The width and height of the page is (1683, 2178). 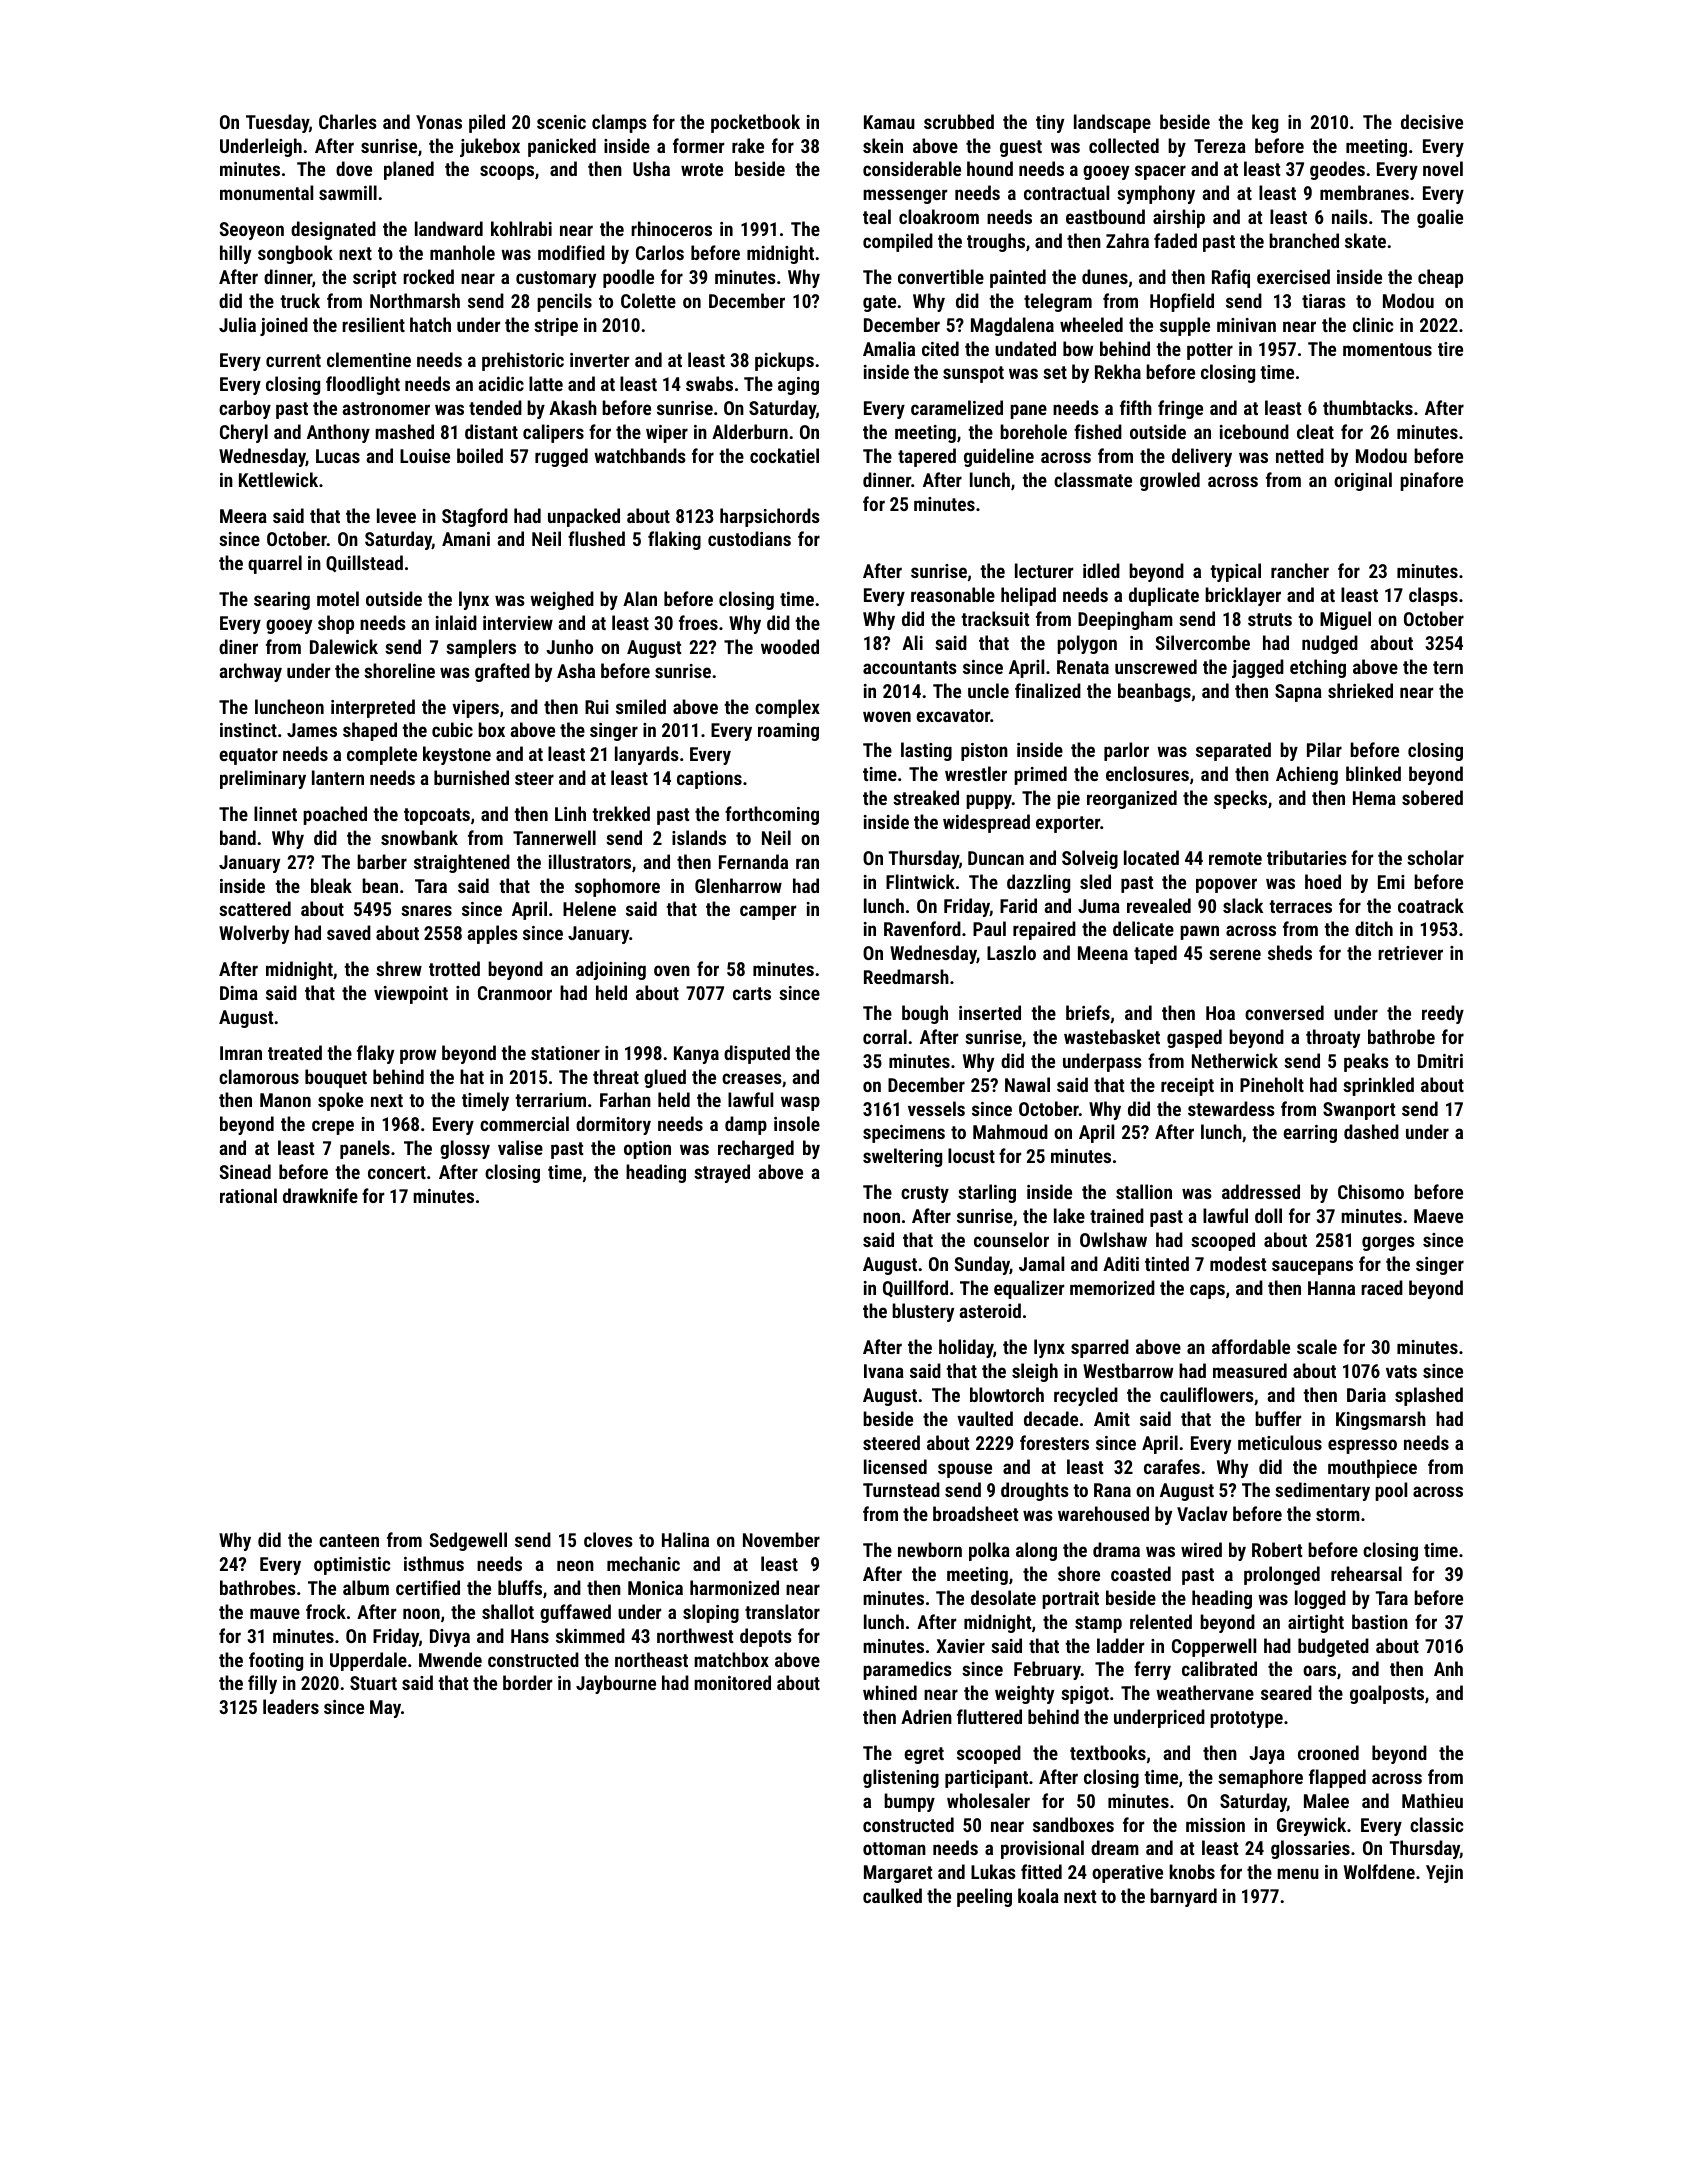 What do you see at coordinates (284, 326) in the page?
I see `joined` at bounding box center [284, 326].
